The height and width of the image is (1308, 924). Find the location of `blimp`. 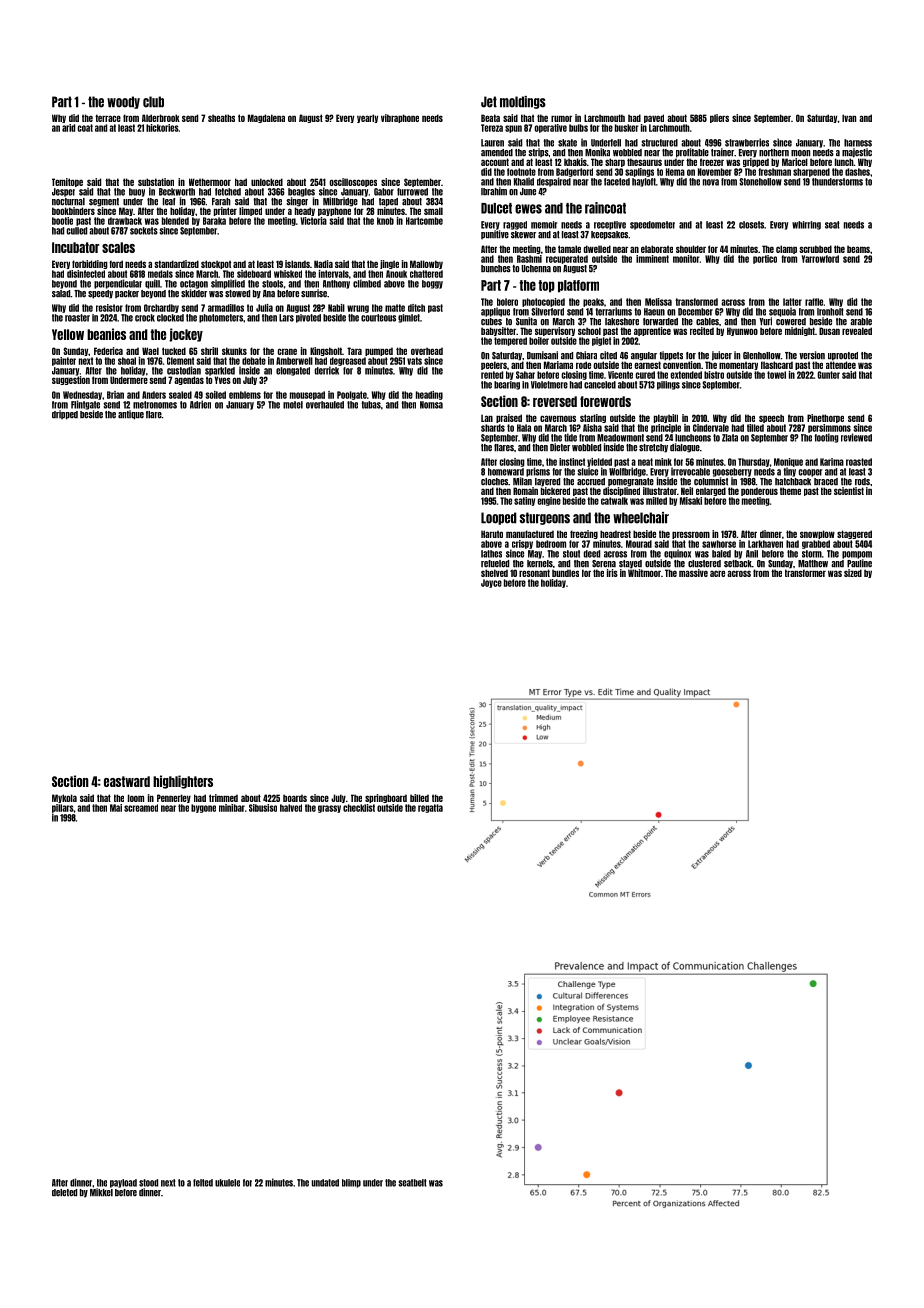

blimp is located at coordinates (351, 1183).
